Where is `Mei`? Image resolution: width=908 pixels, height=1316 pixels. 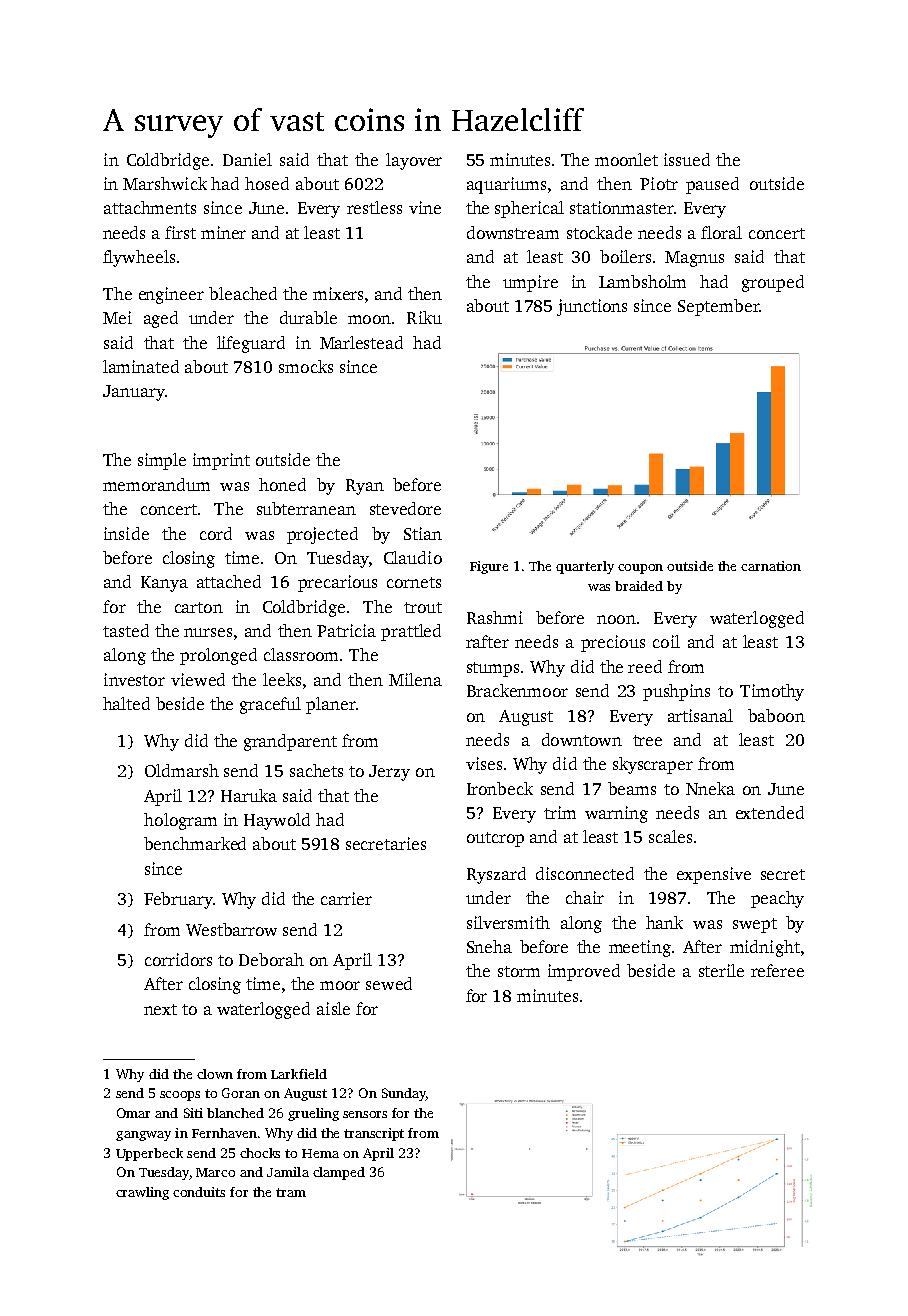 Mei is located at coordinates (117, 317).
